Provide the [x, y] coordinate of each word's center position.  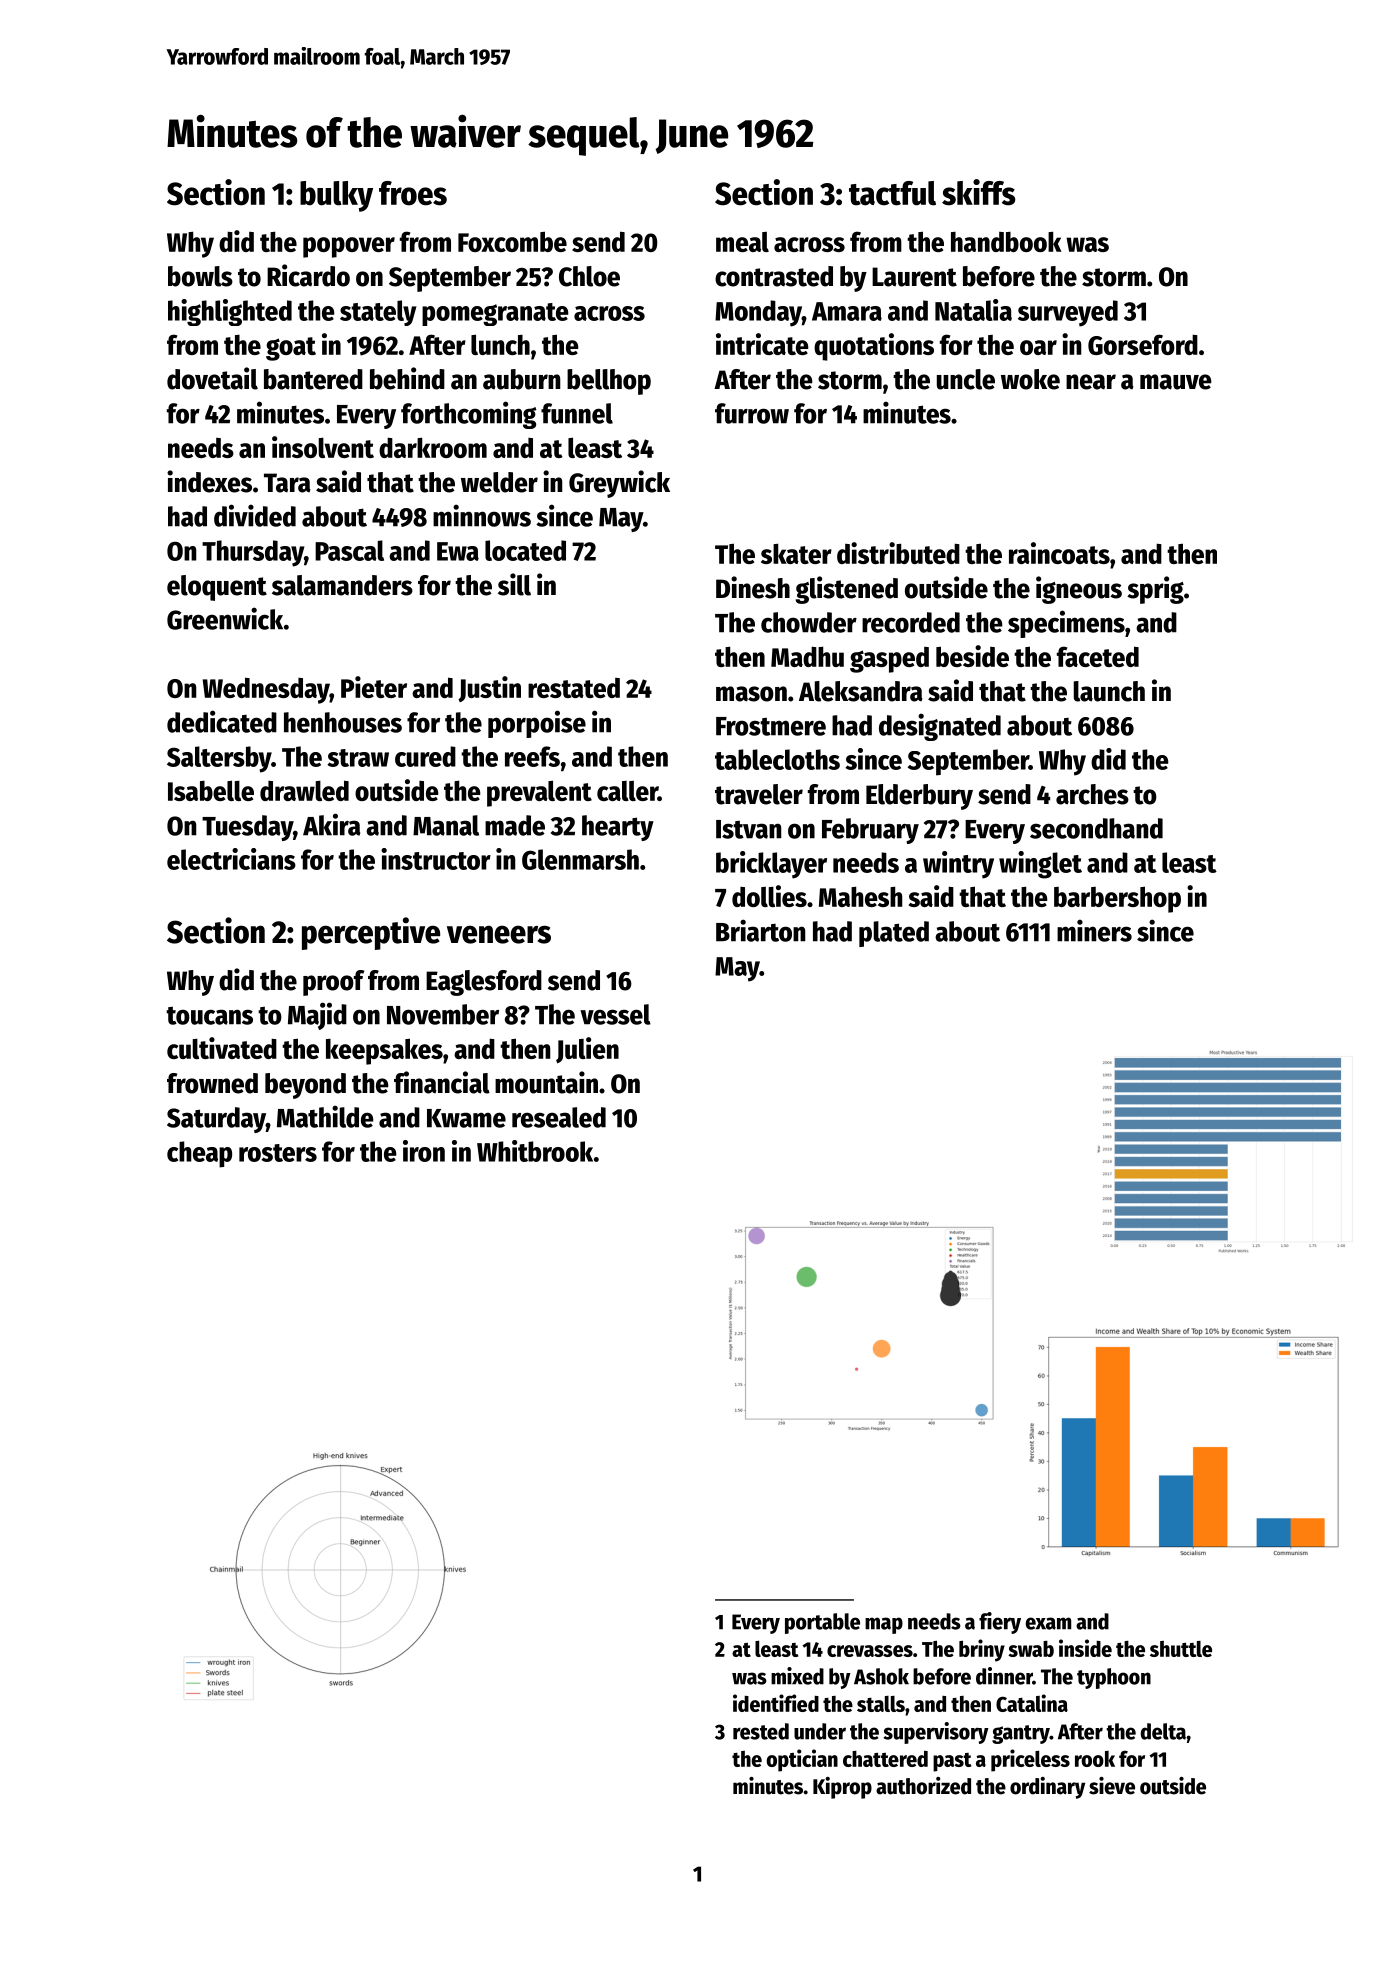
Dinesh [753, 587]
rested [761, 1731]
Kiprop [842, 1788]
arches [1092, 794]
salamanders [342, 585]
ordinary [1047, 1788]
